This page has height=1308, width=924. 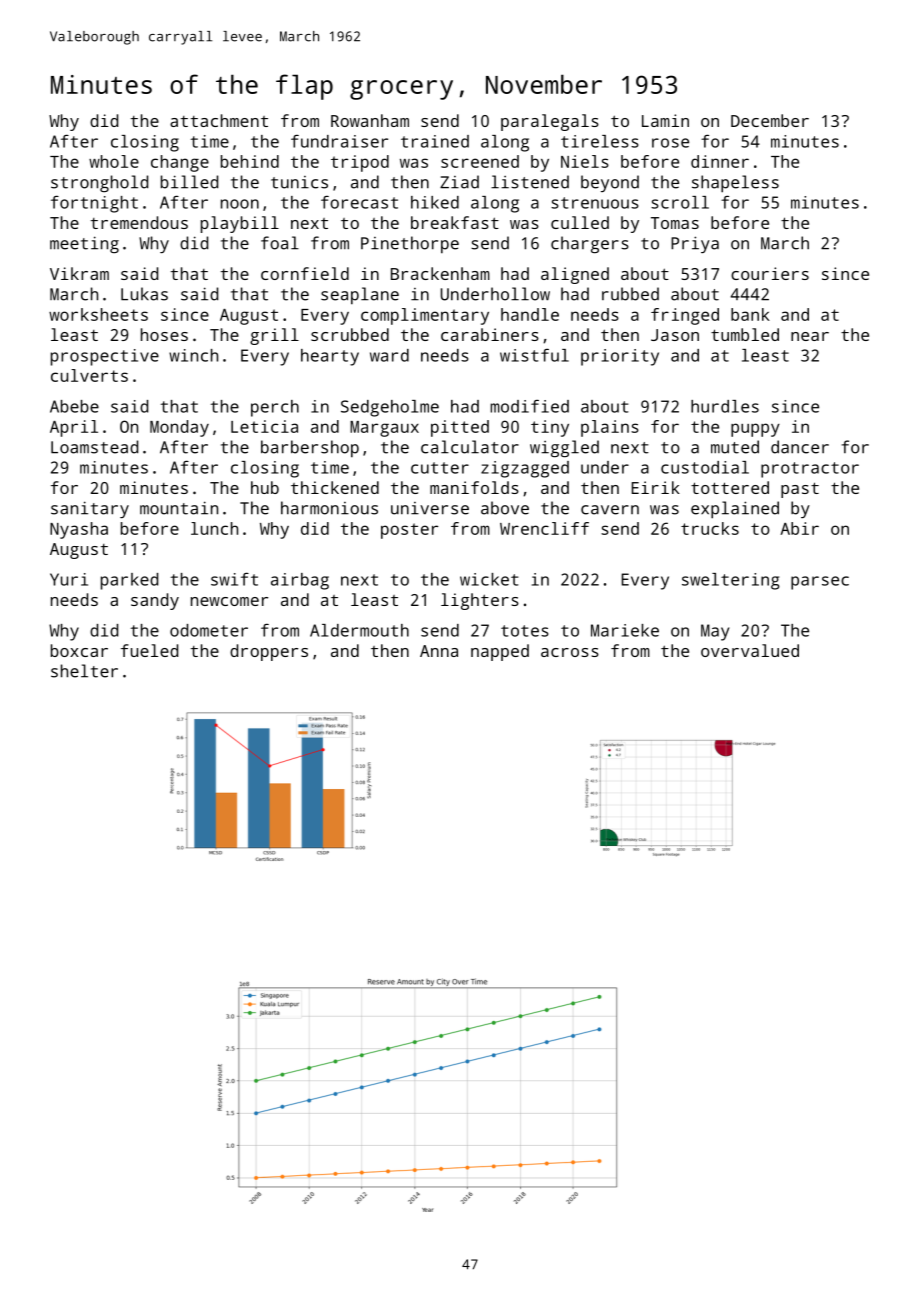 I want to click on hoses, so click(x=164, y=334).
